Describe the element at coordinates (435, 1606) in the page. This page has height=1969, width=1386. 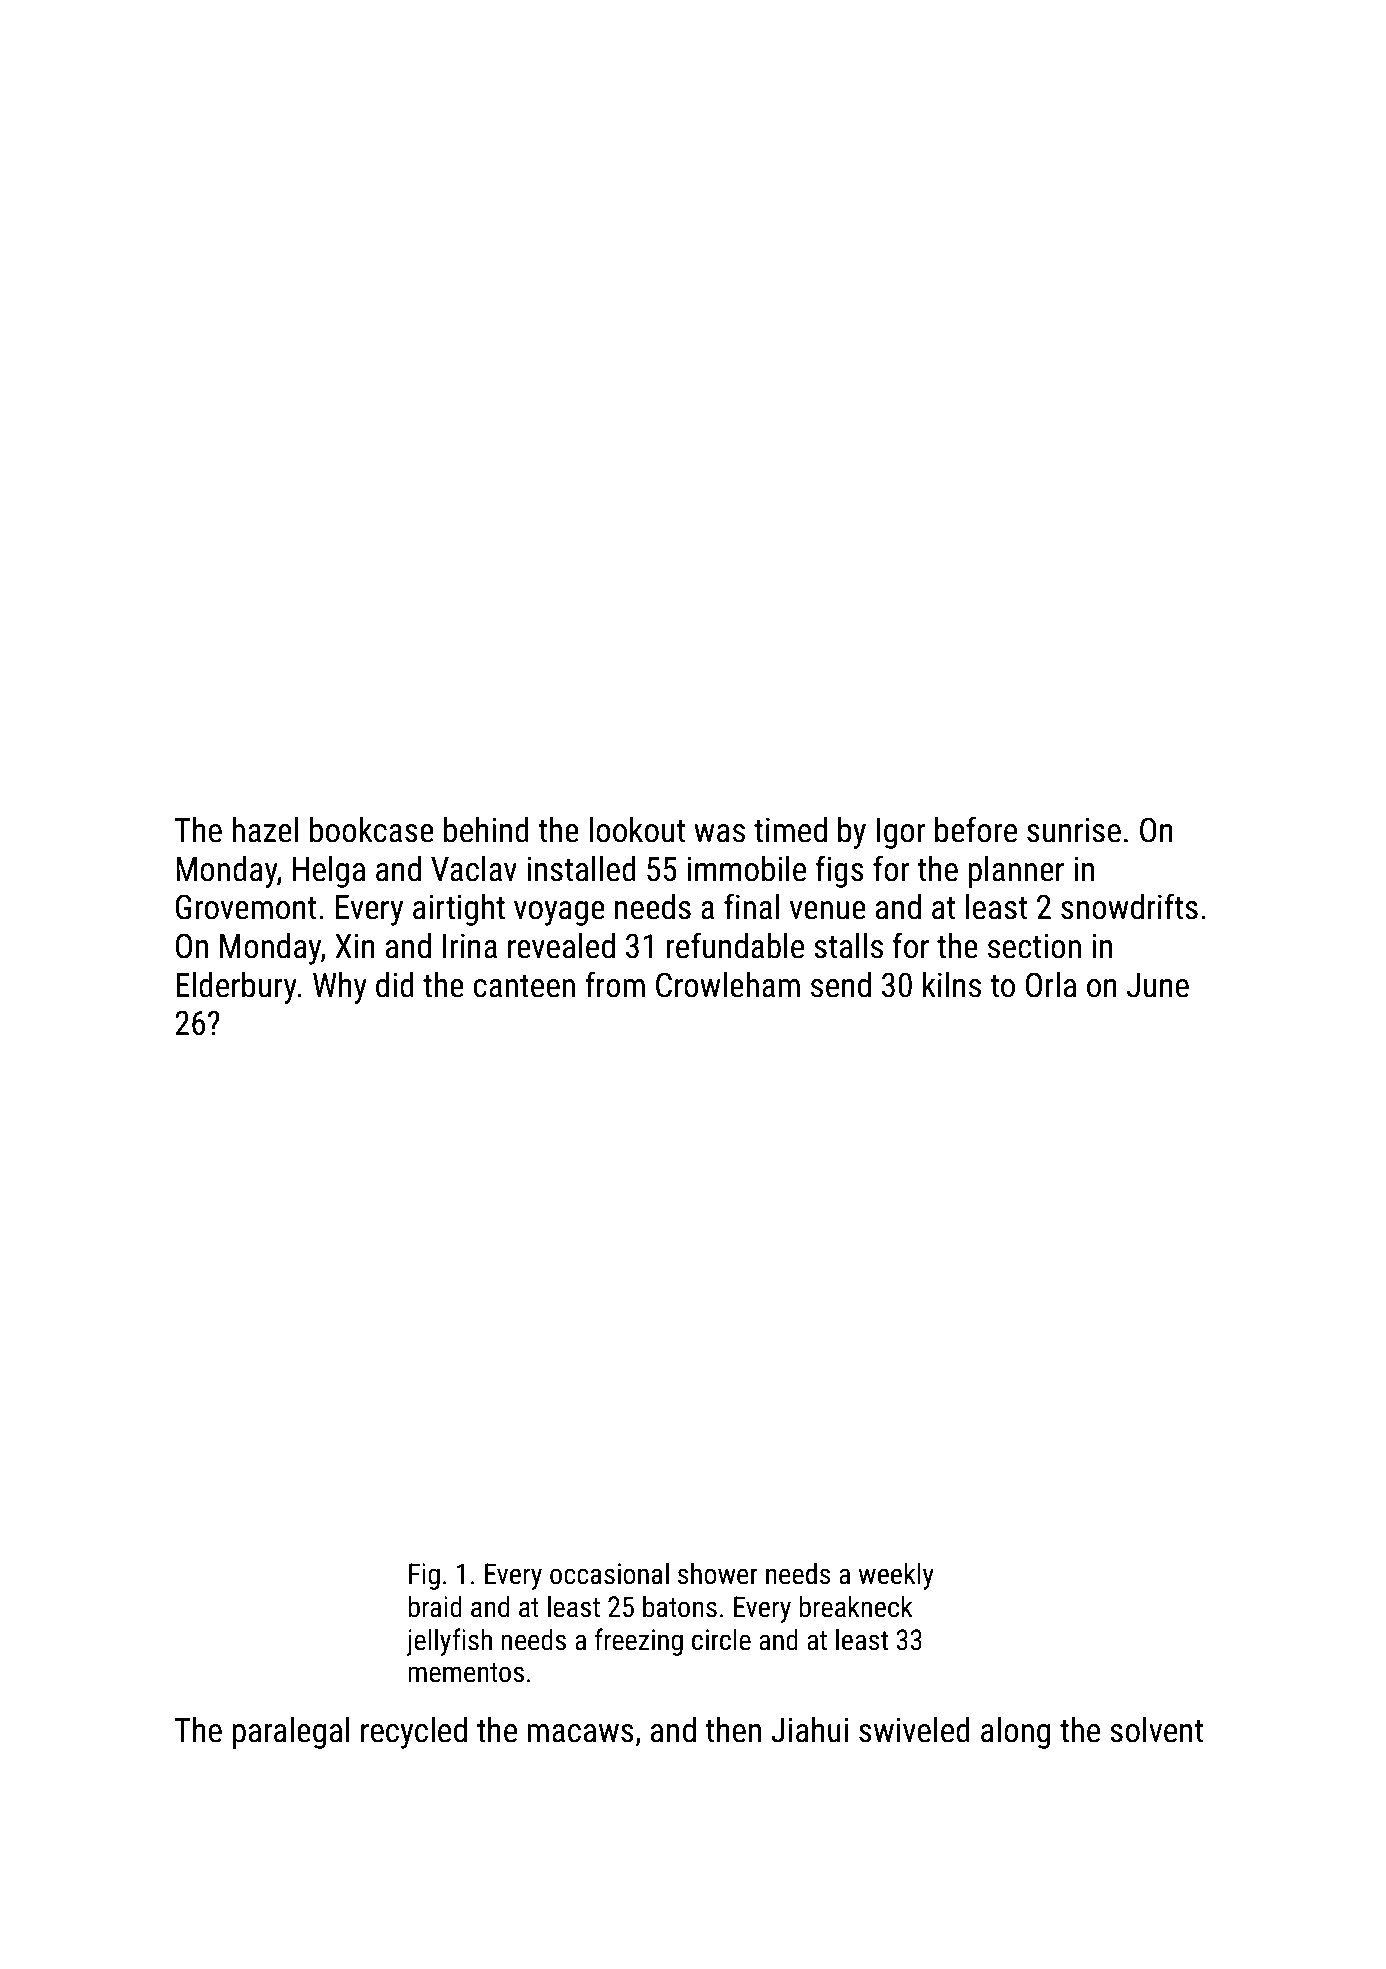
I see `braid` at that location.
